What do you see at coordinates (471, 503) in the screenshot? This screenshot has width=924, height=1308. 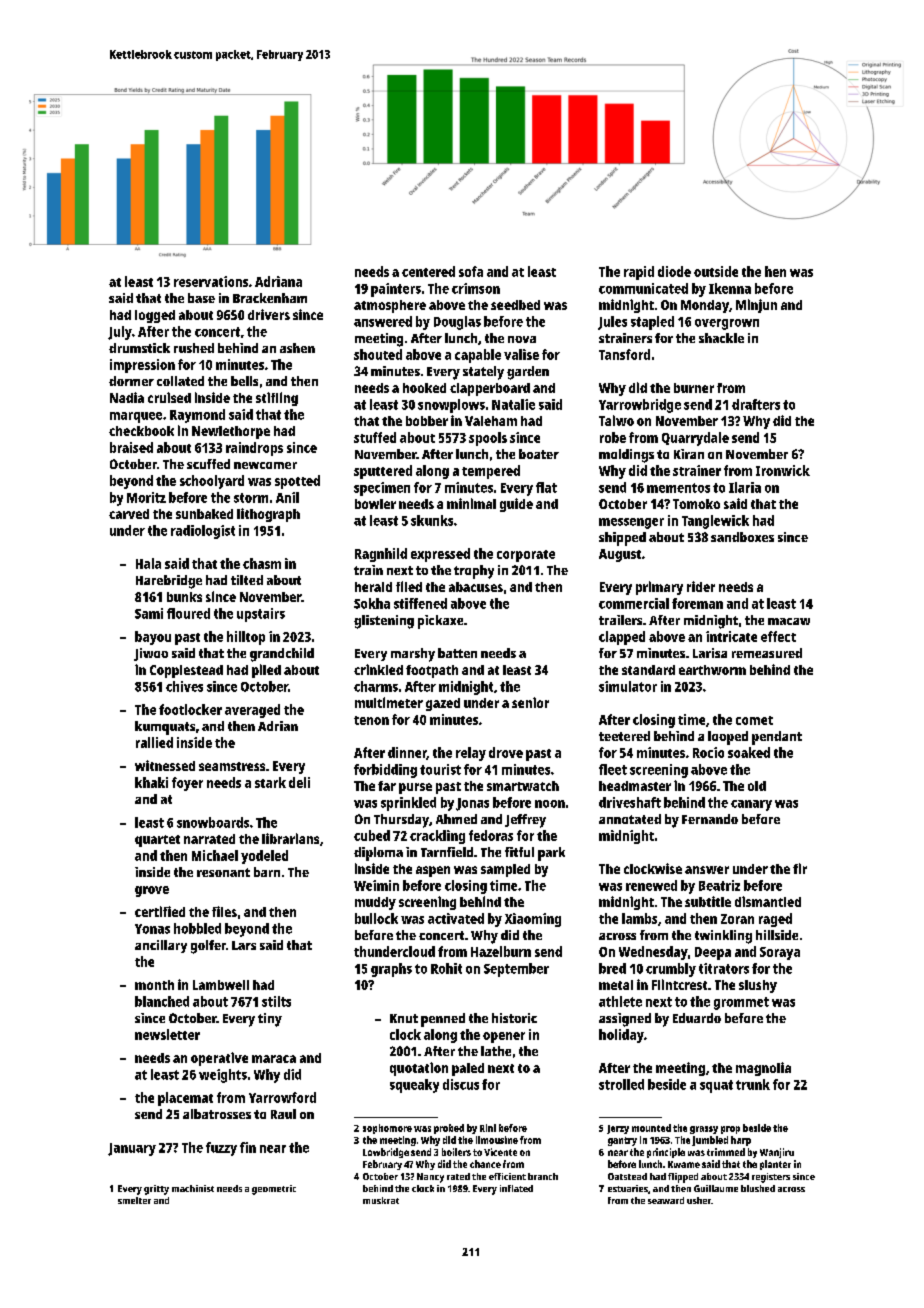 I see `minimal` at bounding box center [471, 503].
